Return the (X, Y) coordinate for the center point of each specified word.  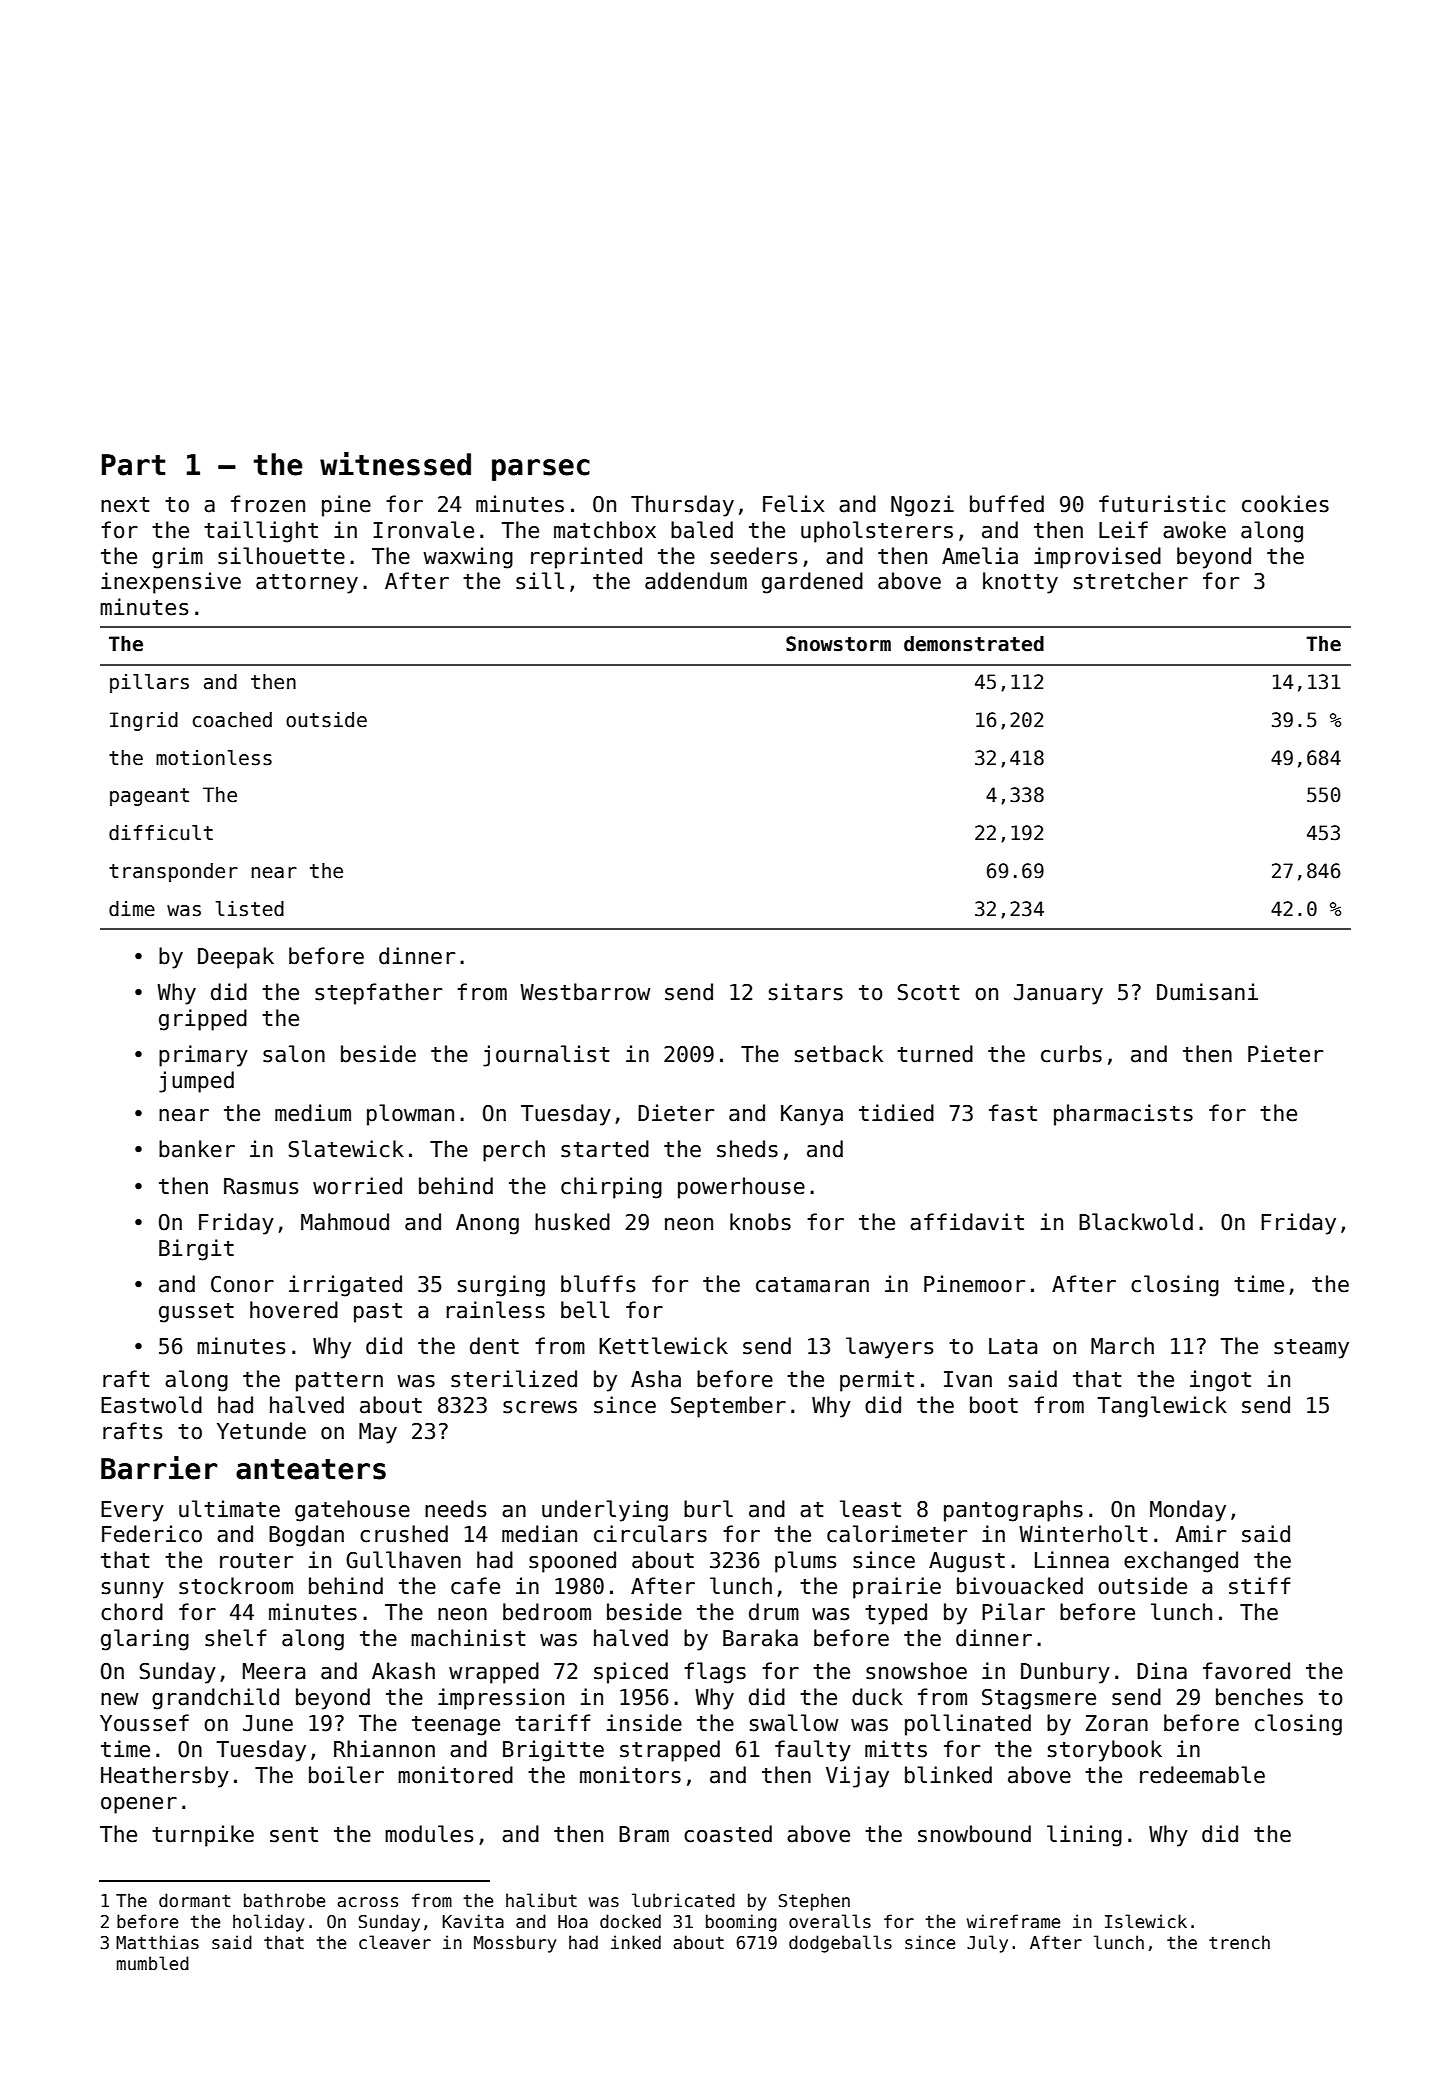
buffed (1007, 504)
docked (630, 1921)
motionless (214, 758)
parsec (541, 470)
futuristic (1162, 504)
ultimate (229, 1509)
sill (540, 581)
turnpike (203, 1836)
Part (133, 465)
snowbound (974, 1834)
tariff (553, 1723)
